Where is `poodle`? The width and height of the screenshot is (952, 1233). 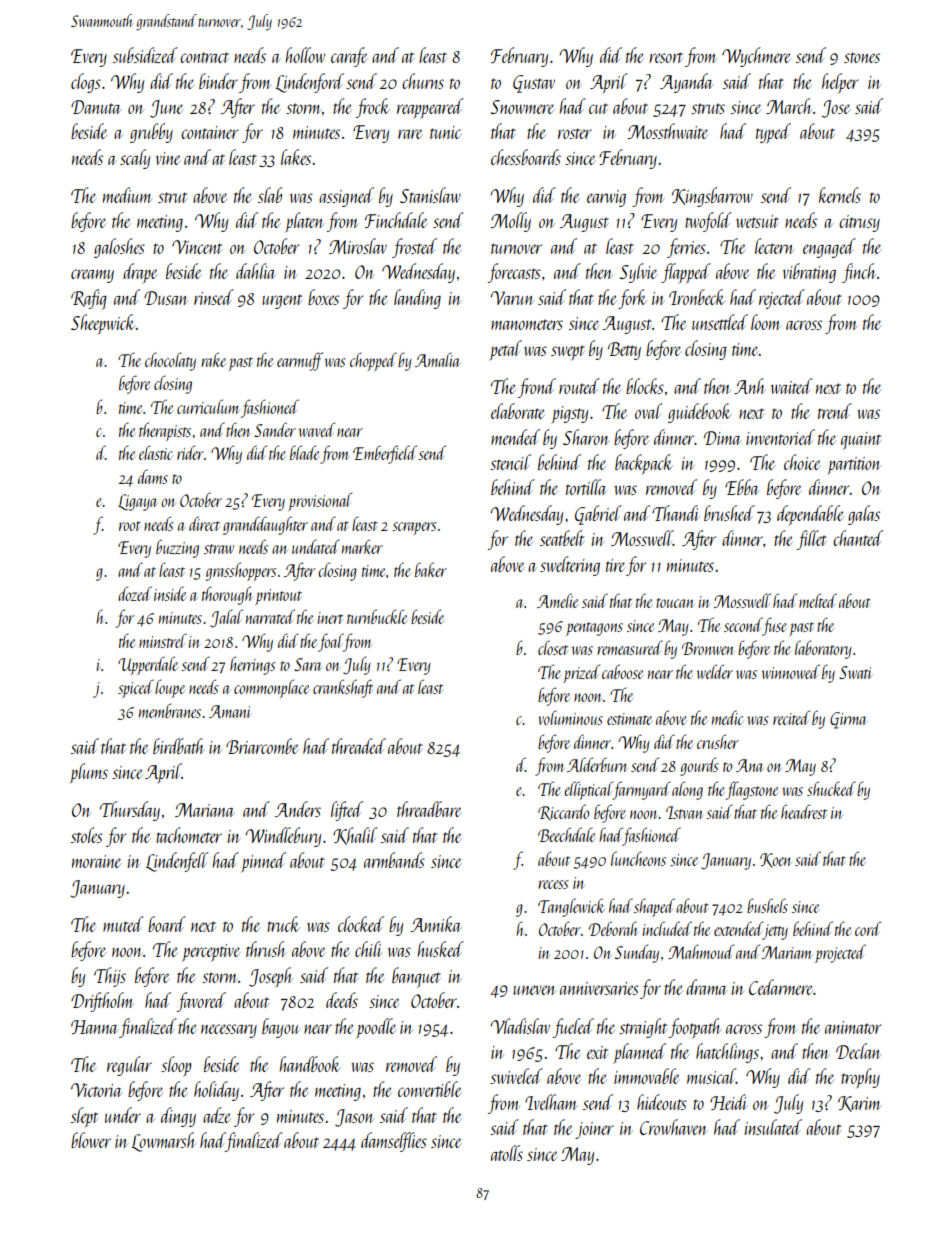 poodle is located at coordinates (376, 1028).
